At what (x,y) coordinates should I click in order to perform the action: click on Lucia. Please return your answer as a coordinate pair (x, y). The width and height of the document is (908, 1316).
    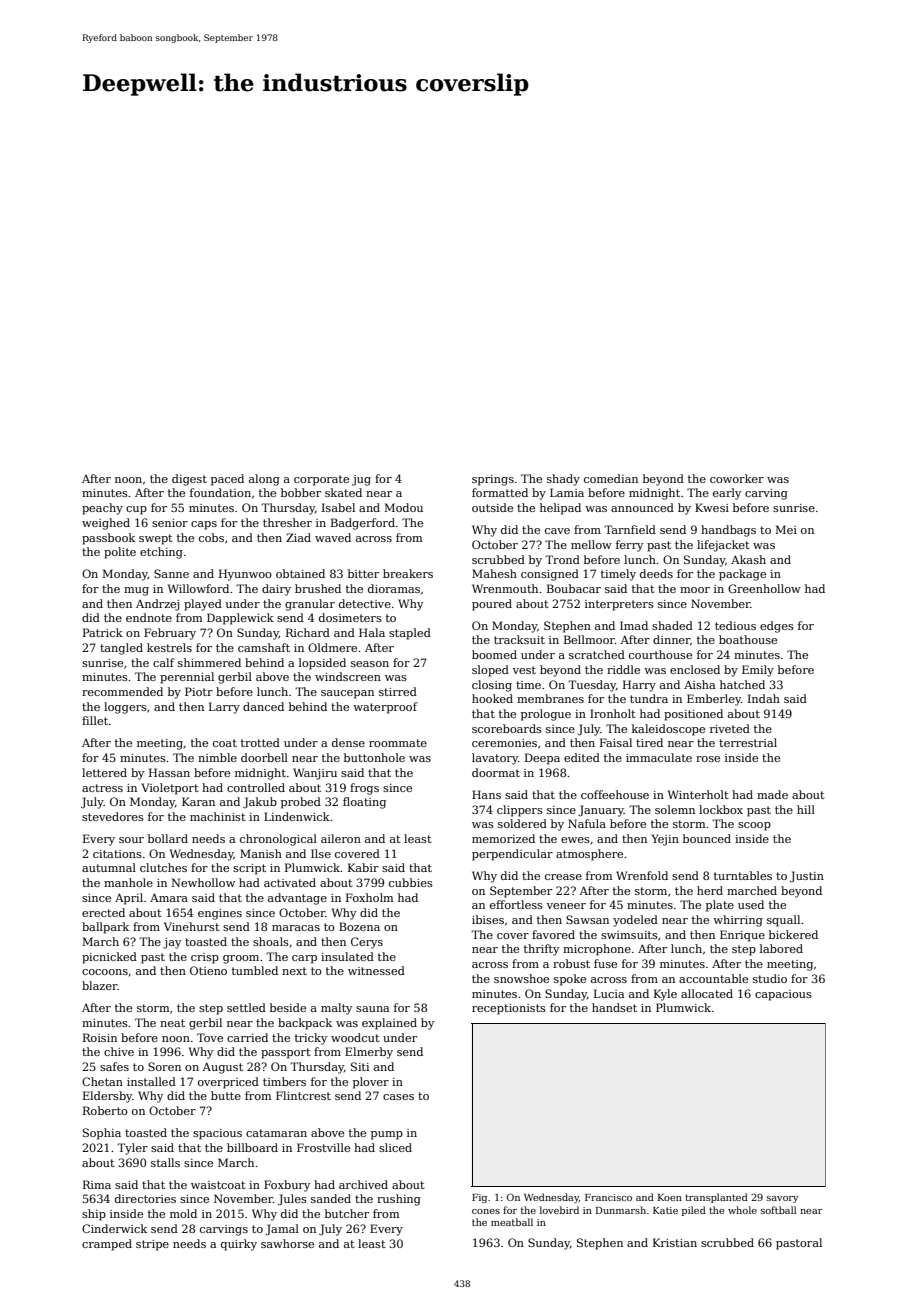
    Looking at the image, I should click on (609, 993).
